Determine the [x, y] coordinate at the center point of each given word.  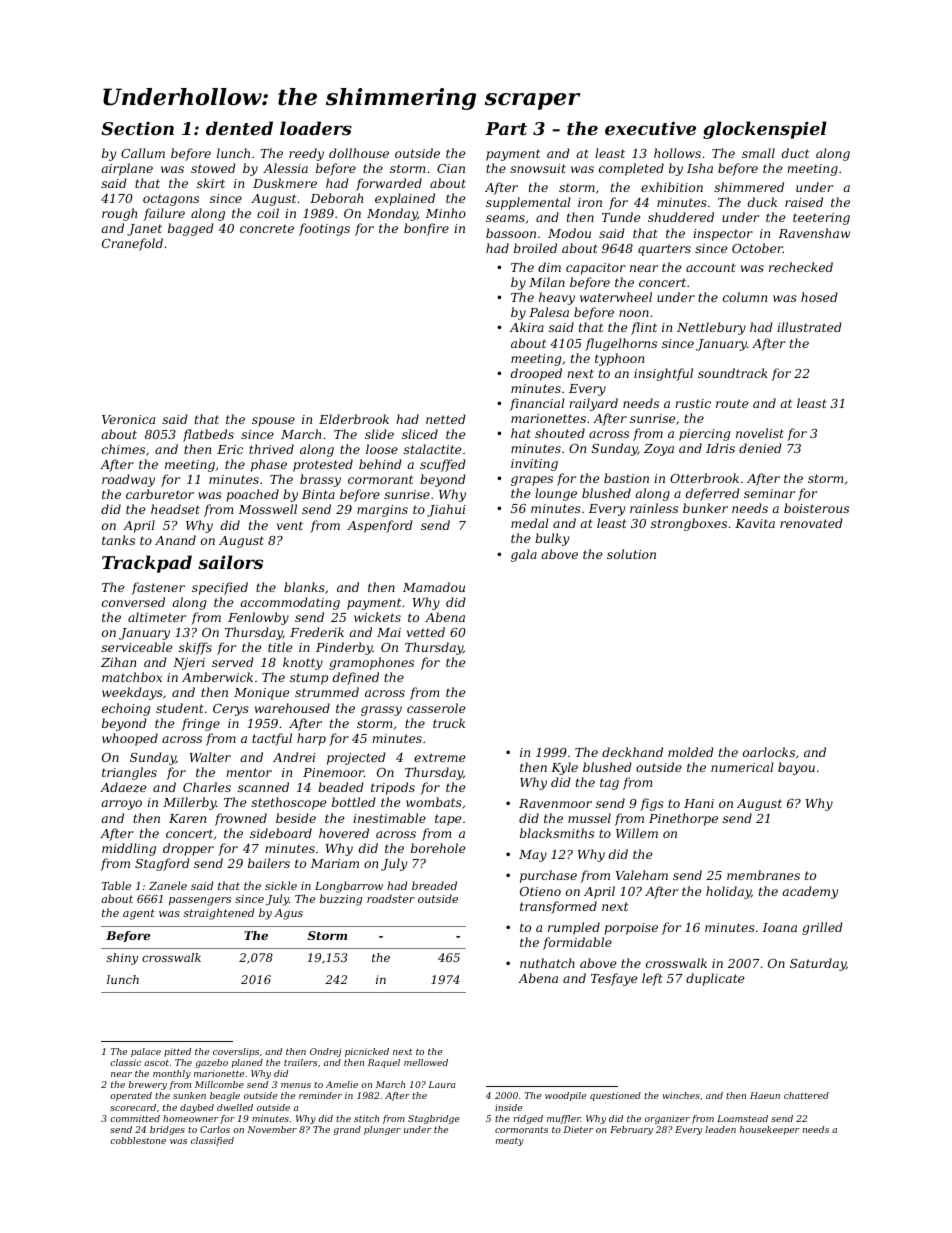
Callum [143, 153]
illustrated [809, 327]
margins [382, 511]
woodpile [565, 1096]
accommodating [290, 603]
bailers [269, 863]
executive [650, 128]
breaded [434, 885]
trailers [300, 1062]
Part [506, 128]
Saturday [818, 964]
